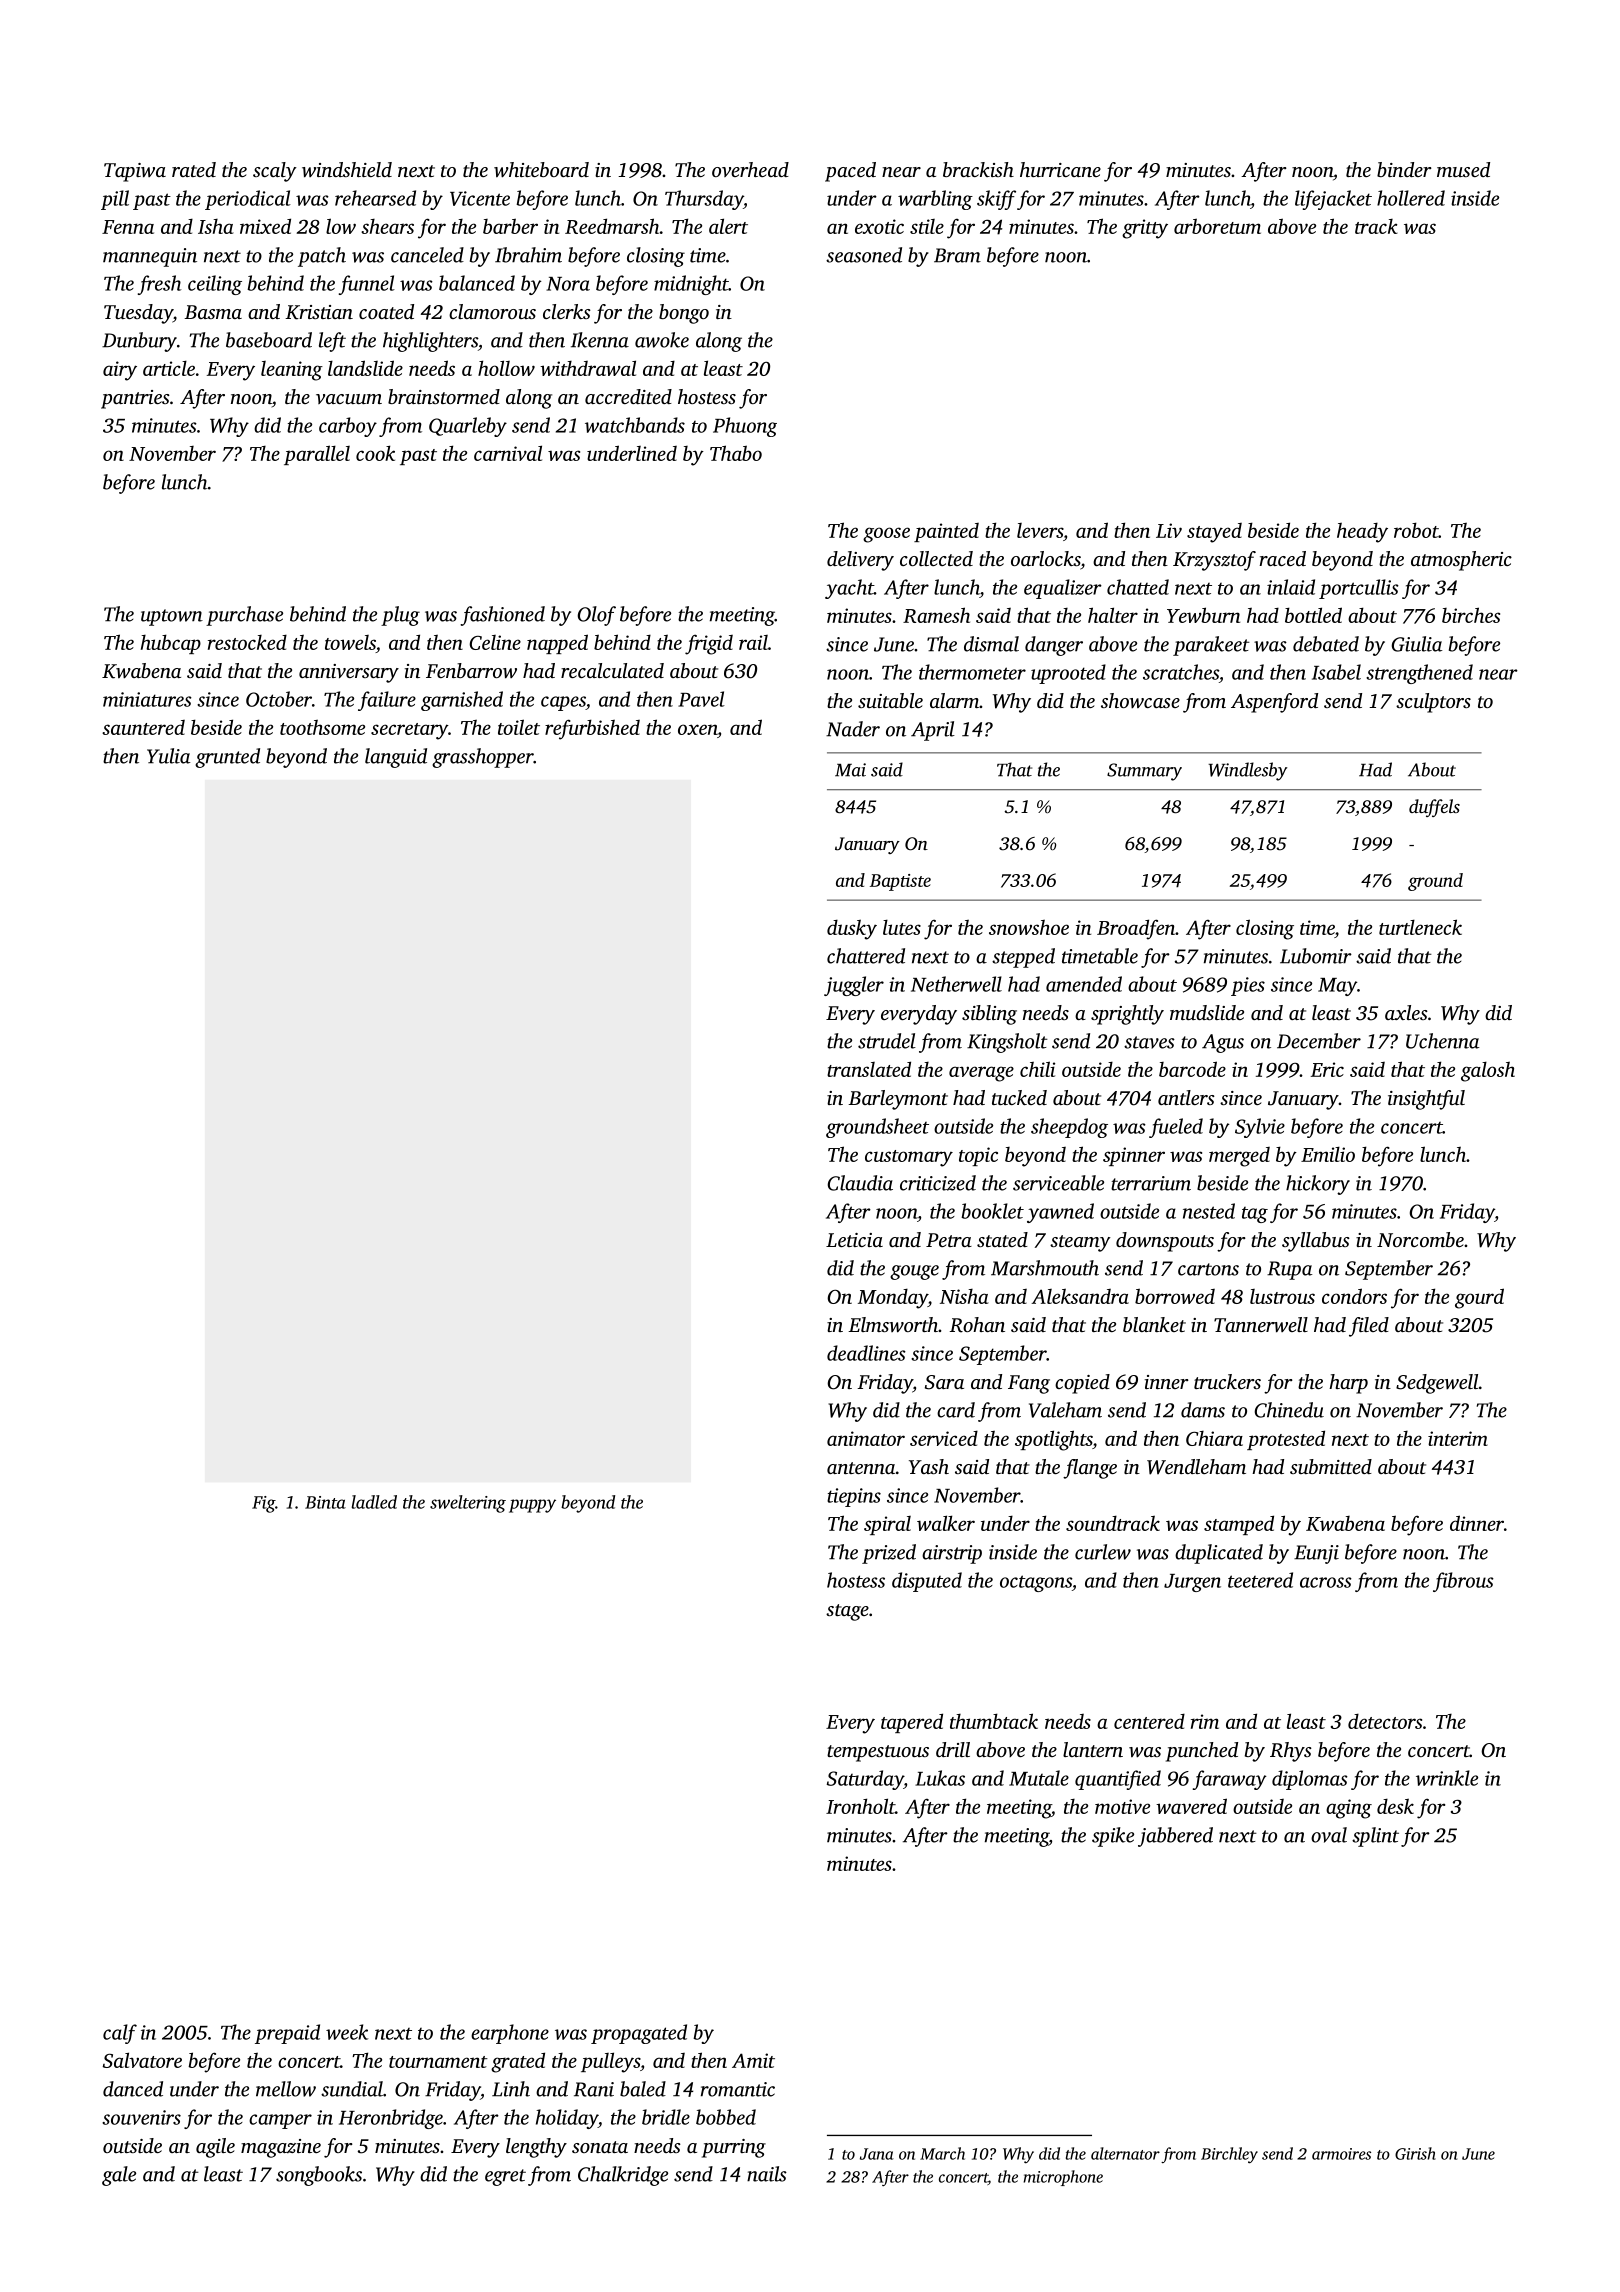  I want to click on birches, so click(1471, 615).
